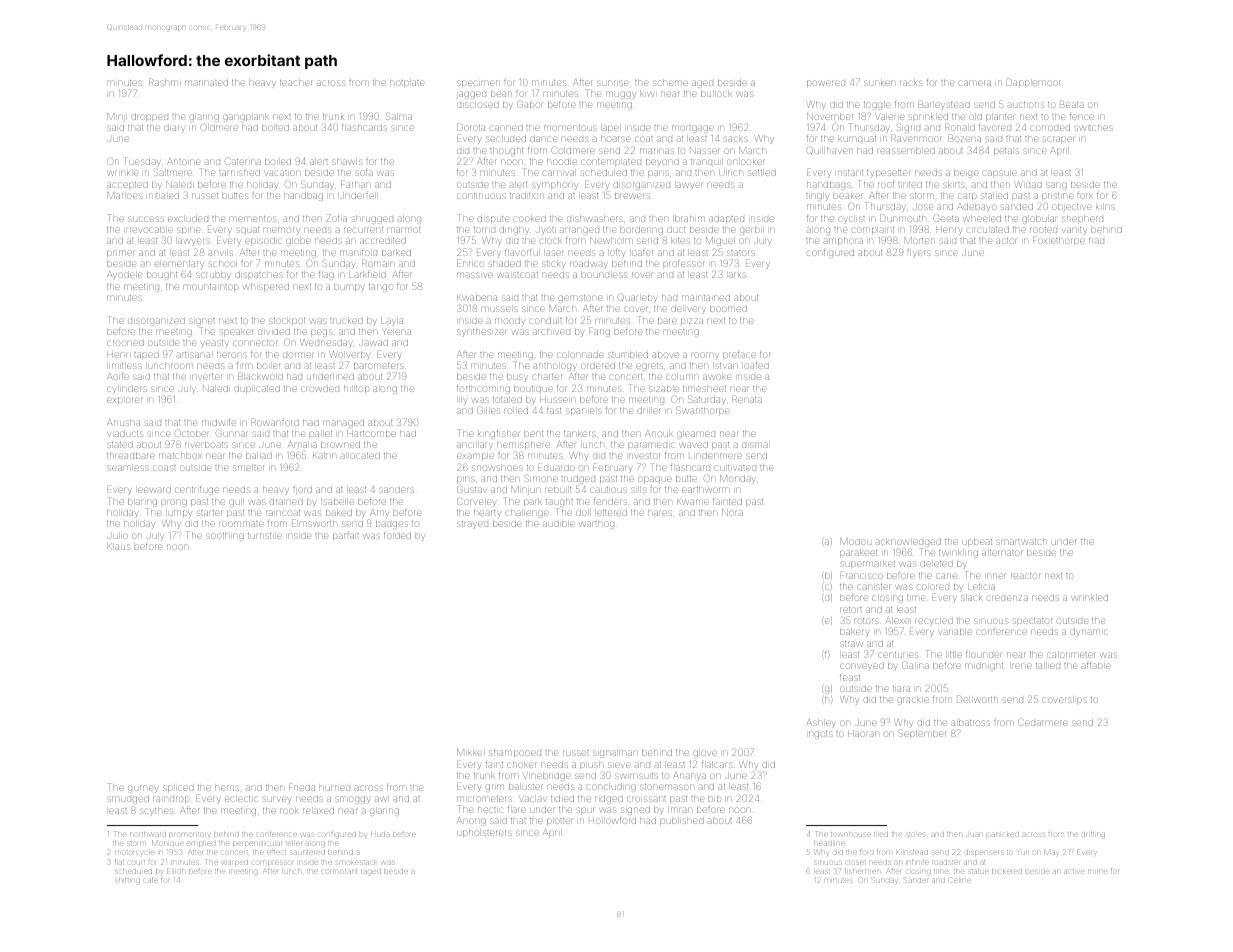 The width and height of the document is (1233, 952). What do you see at coordinates (732, 512) in the document?
I see `Nora` at bounding box center [732, 512].
